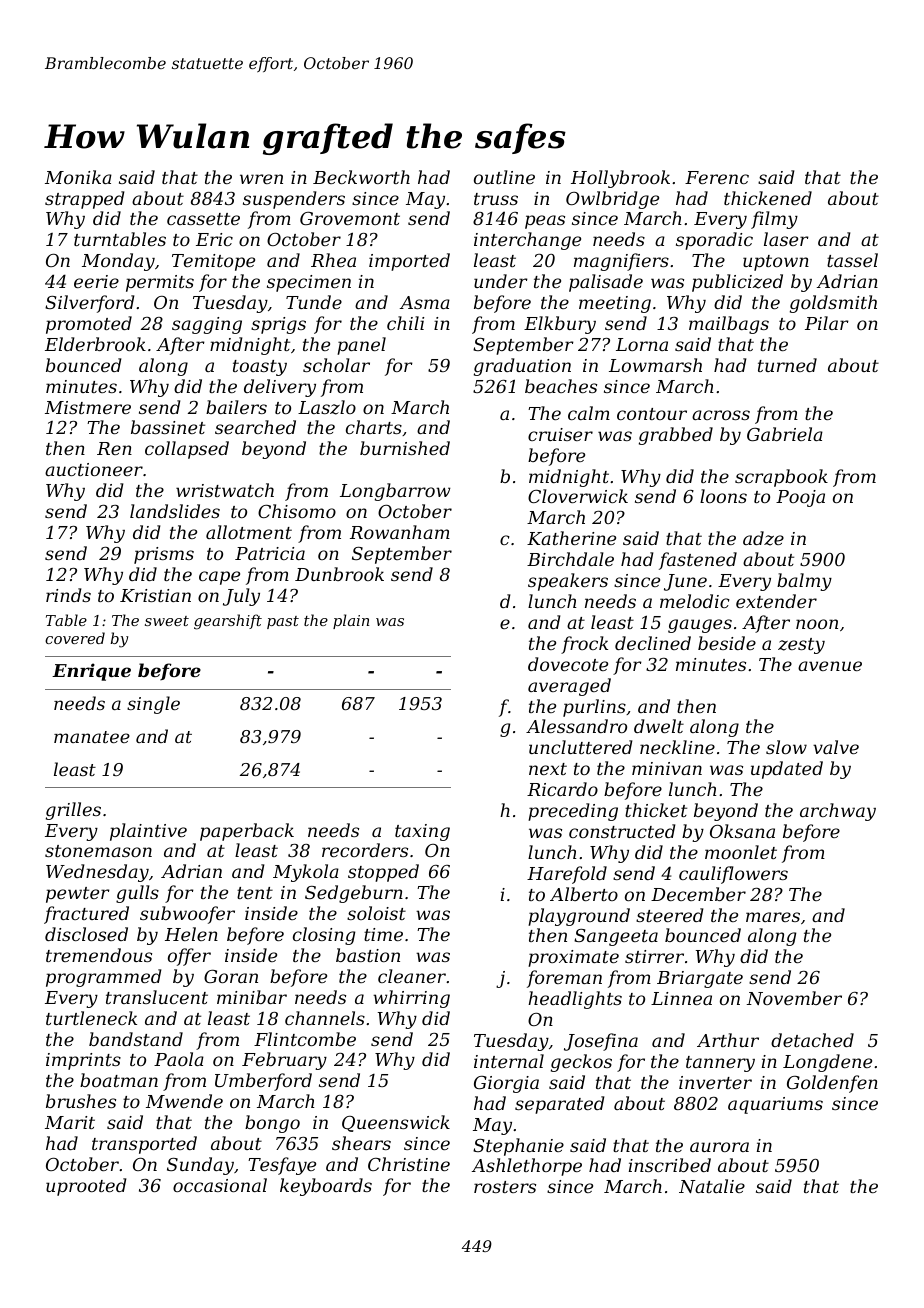  What do you see at coordinates (852, 260) in the page?
I see `tassel` at bounding box center [852, 260].
